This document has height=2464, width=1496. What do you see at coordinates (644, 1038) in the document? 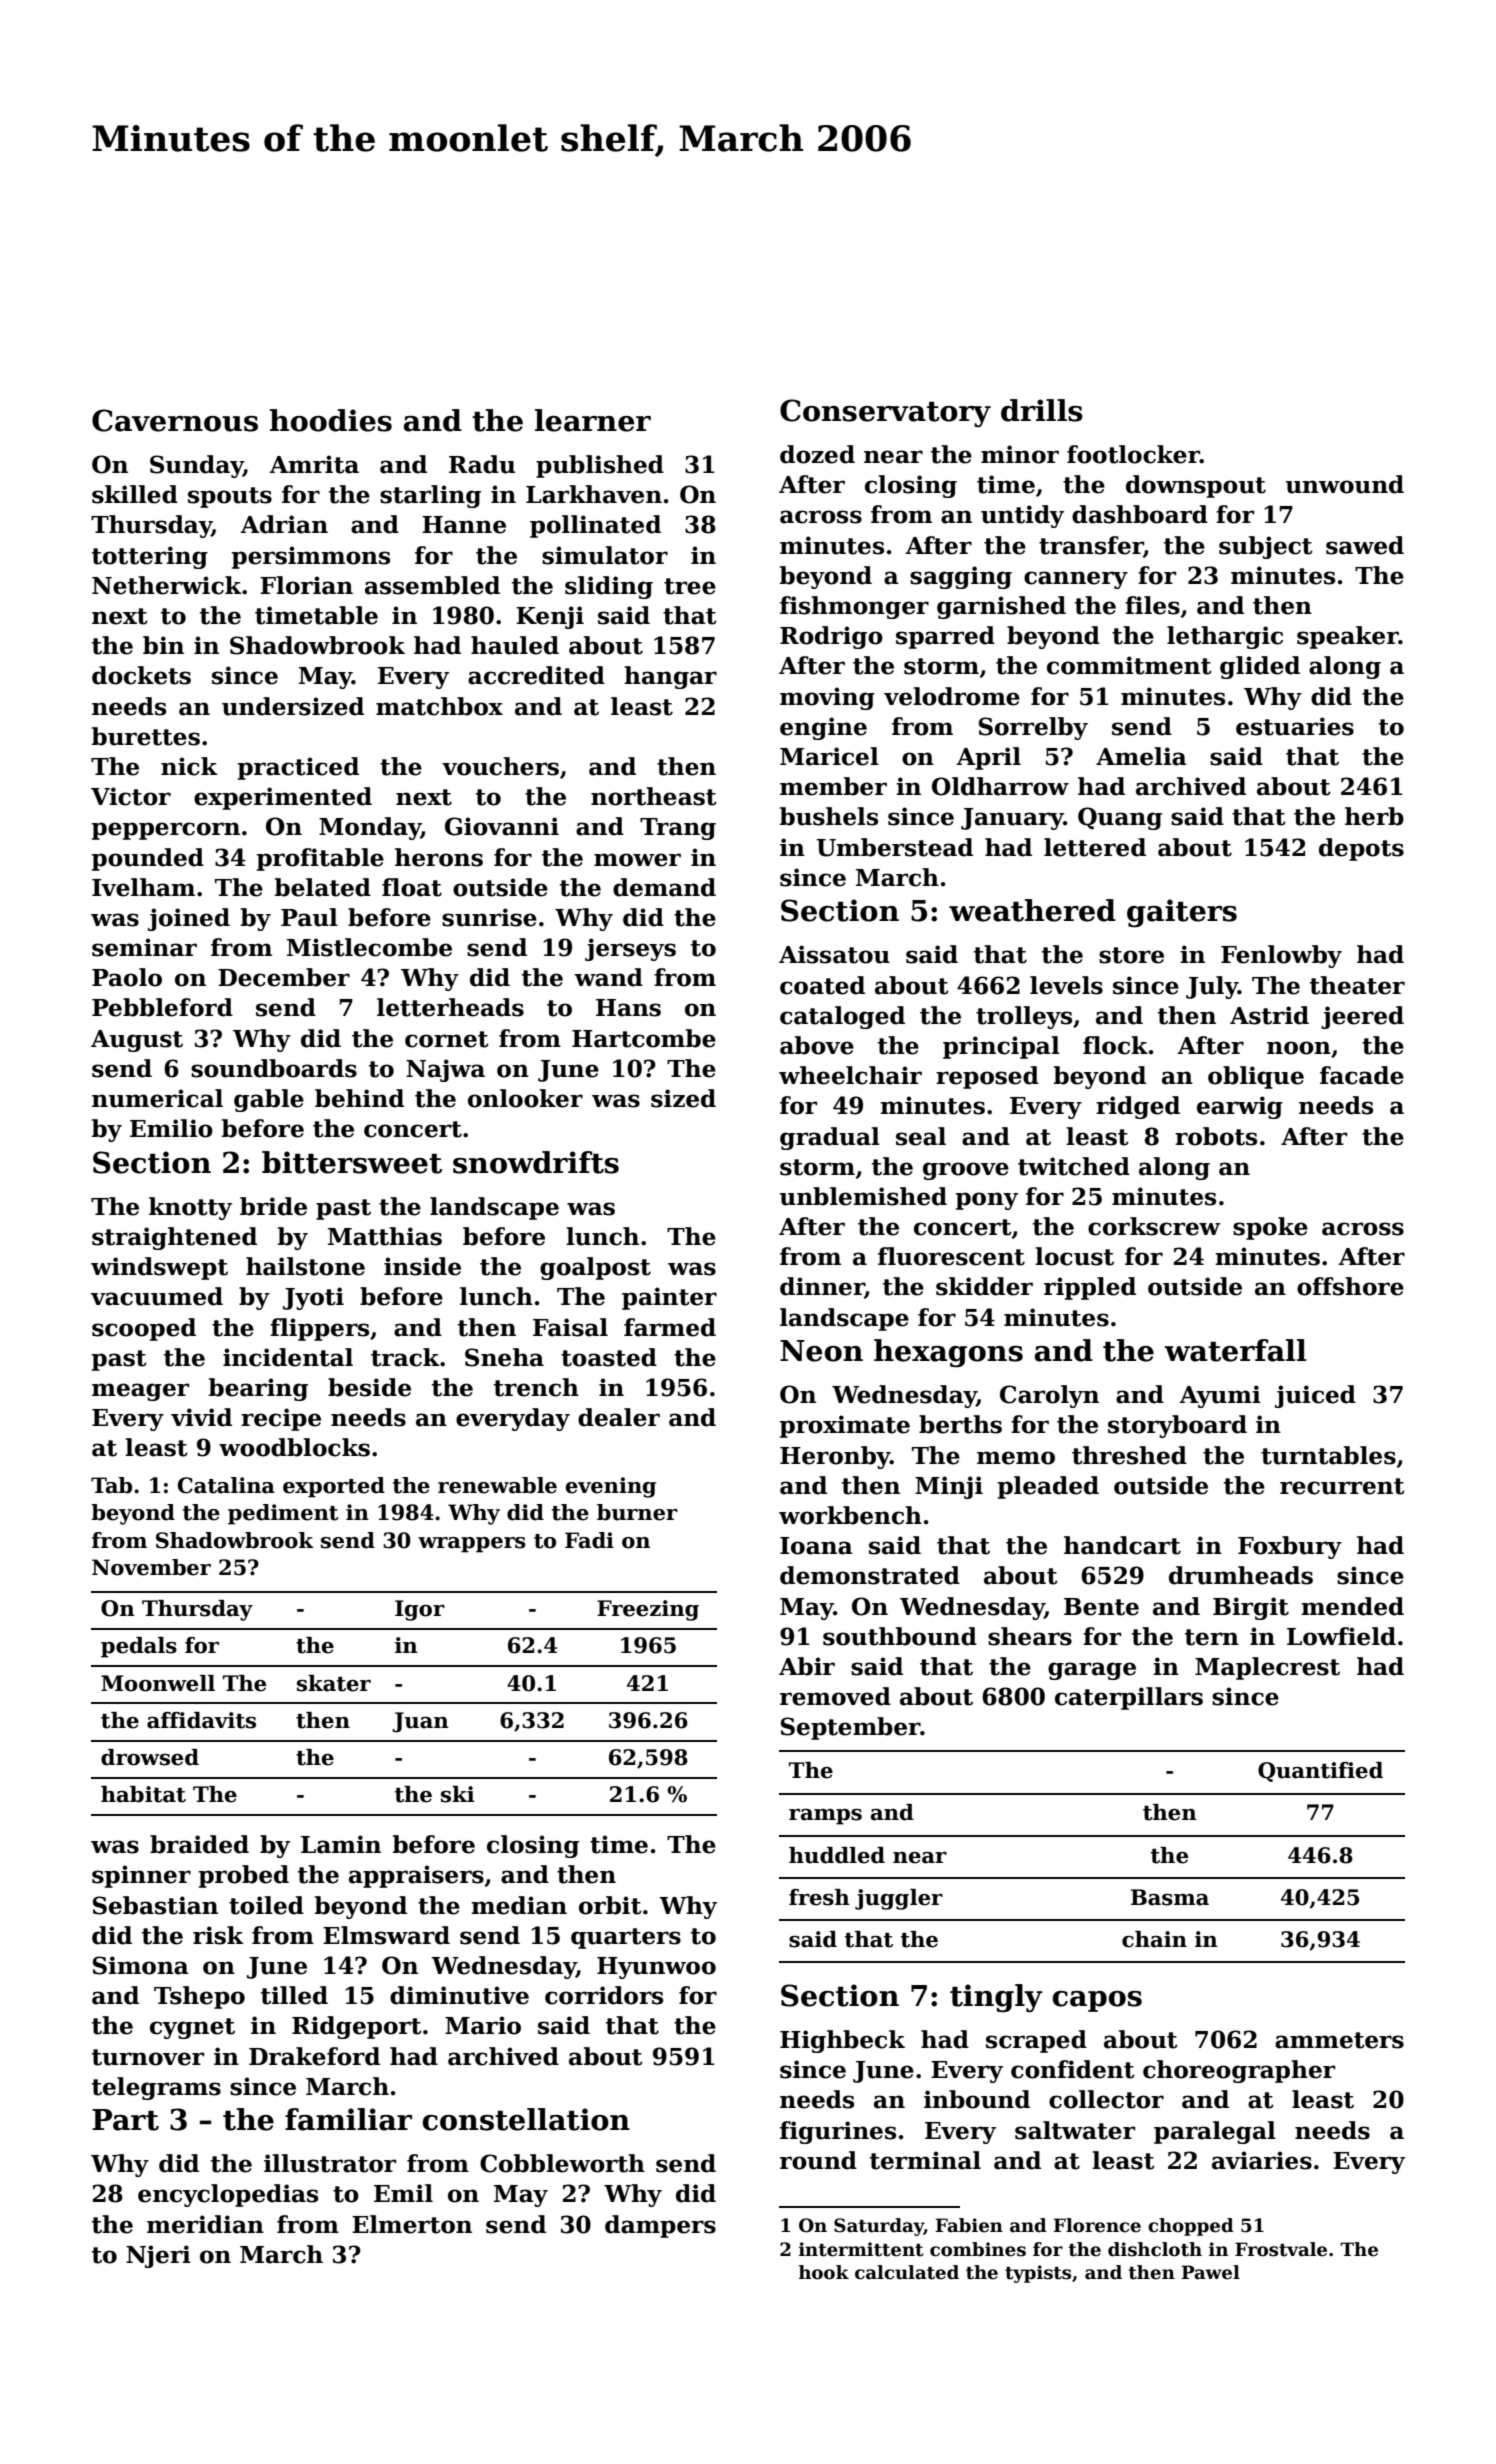
I see `Hartcombe` at bounding box center [644, 1038].
